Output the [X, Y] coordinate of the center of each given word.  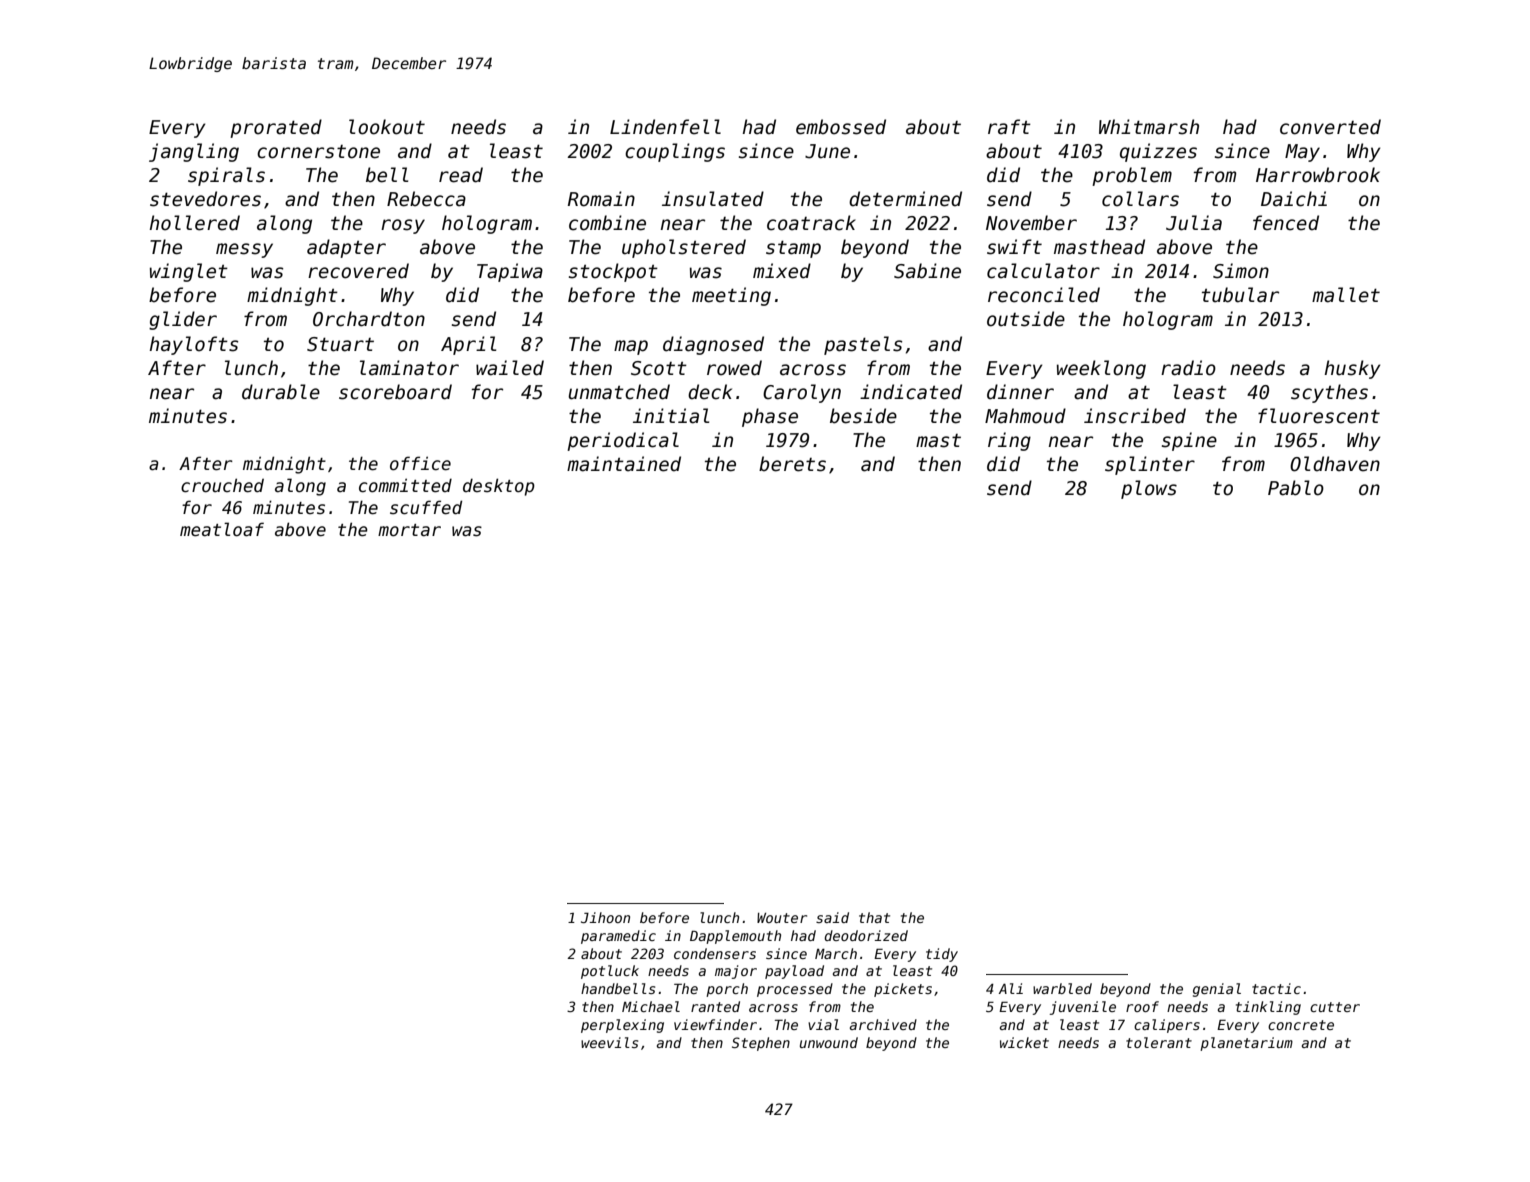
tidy [942, 955]
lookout [387, 127]
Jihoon [605, 917]
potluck [610, 972]
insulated [713, 199]
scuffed [426, 507]
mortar [409, 530]
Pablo [1296, 488]
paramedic [618, 937]
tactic [1276, 988]
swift [1014, 247]
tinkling [1268, 1008]
